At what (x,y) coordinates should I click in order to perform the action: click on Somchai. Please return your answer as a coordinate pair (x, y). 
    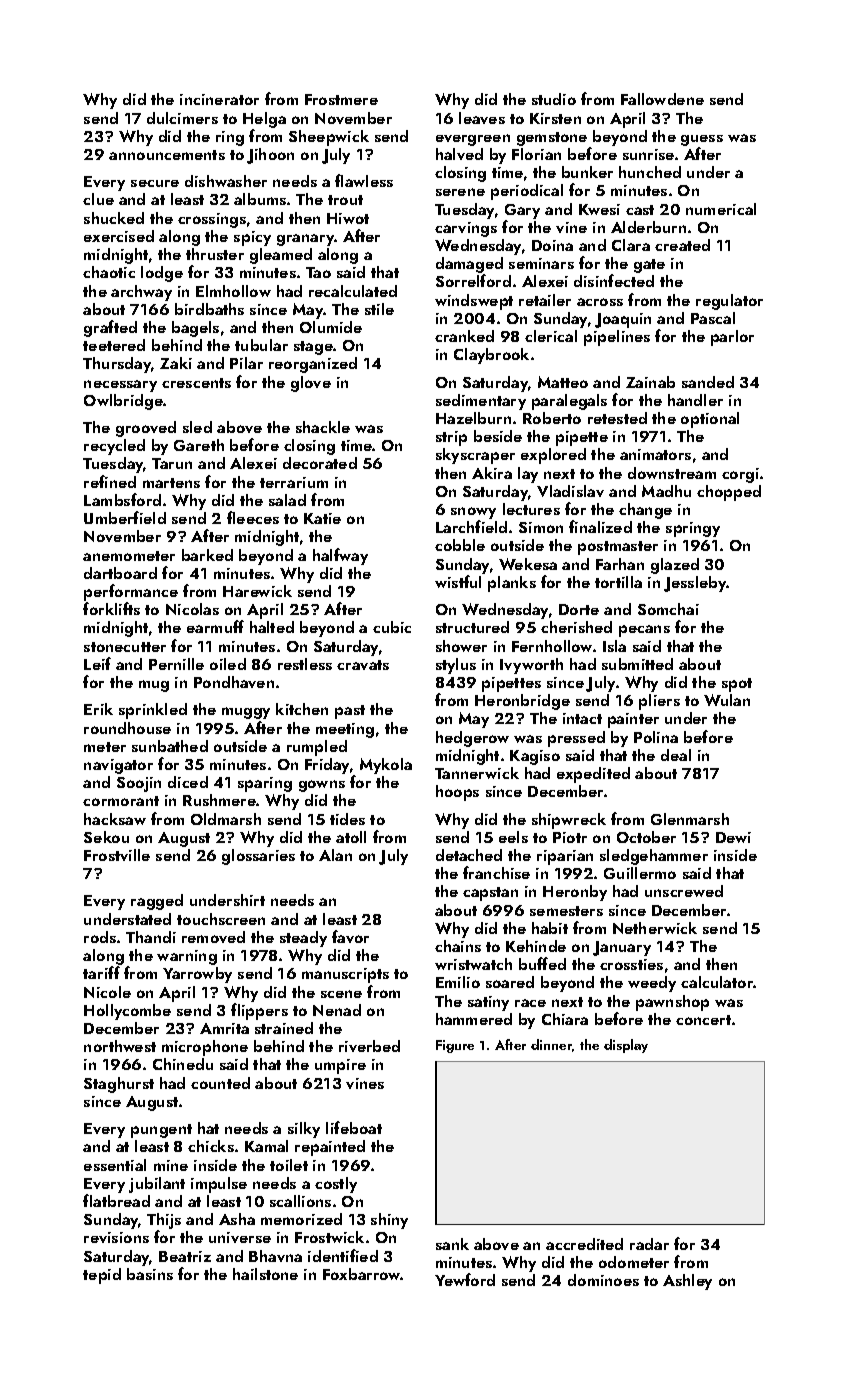
    Looking at the image, I should click on (668, 609).
